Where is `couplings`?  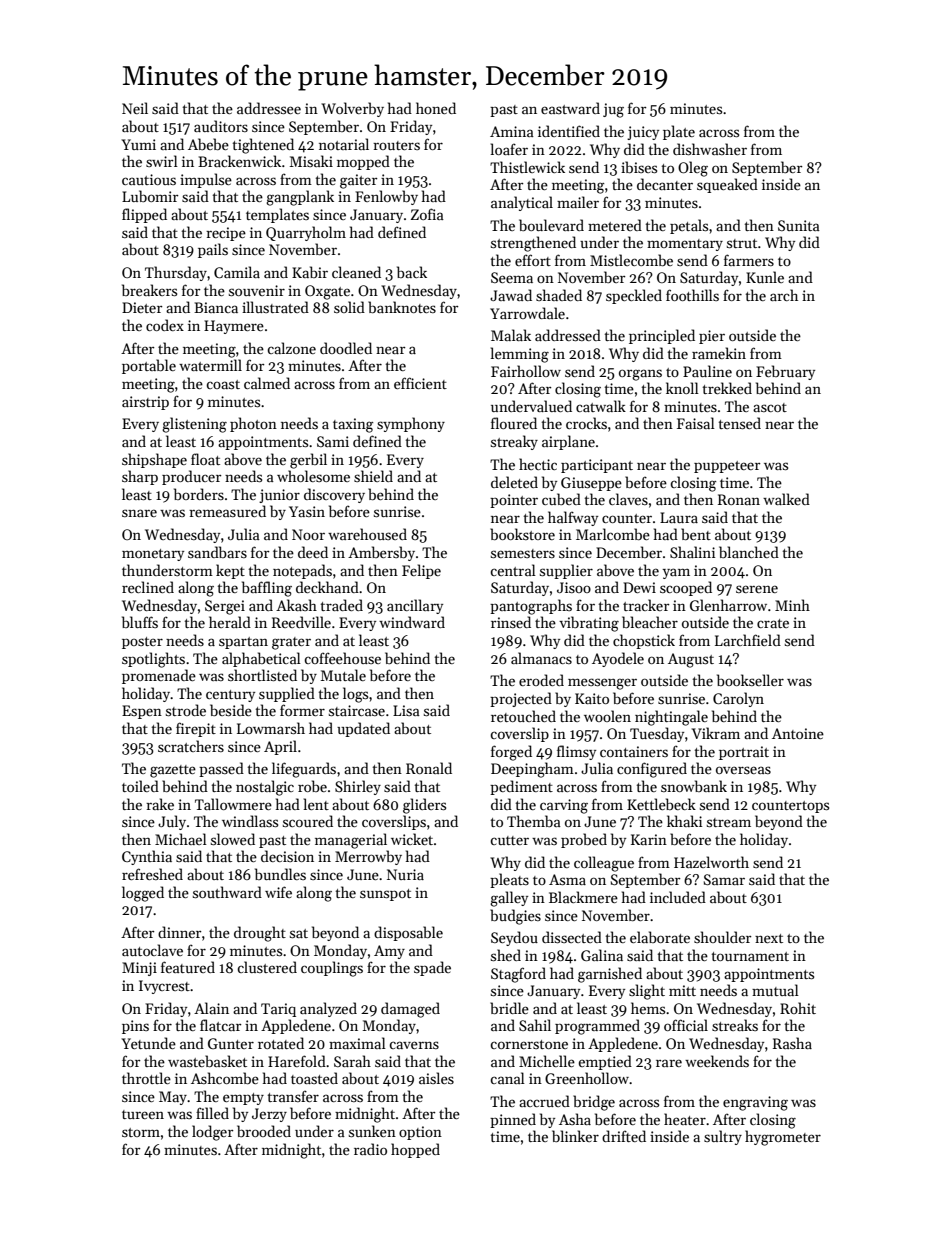 couplings is located at coordinates (332, 969).
